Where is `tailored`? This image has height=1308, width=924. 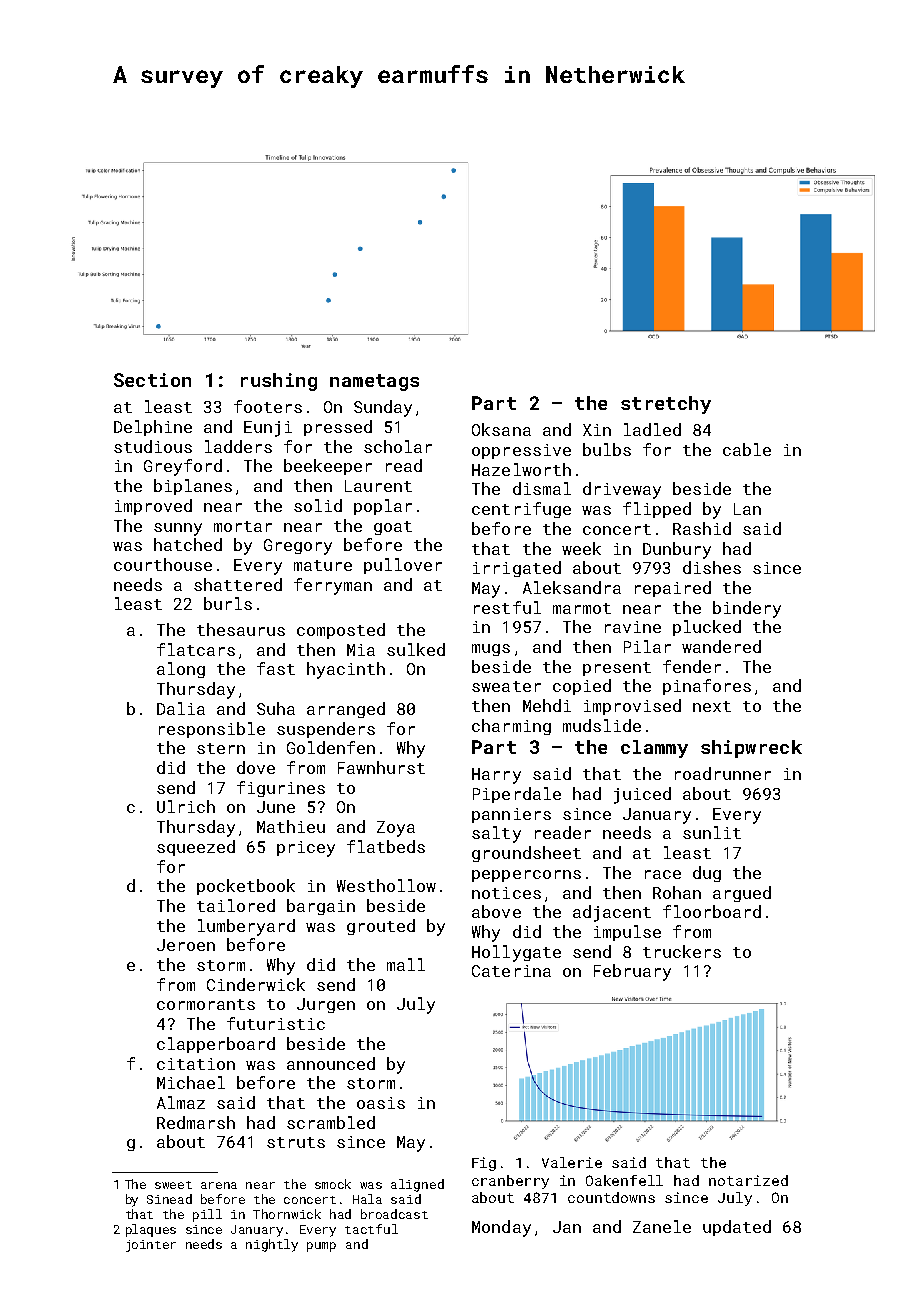 tailored is located at coordinates (236, 905).
